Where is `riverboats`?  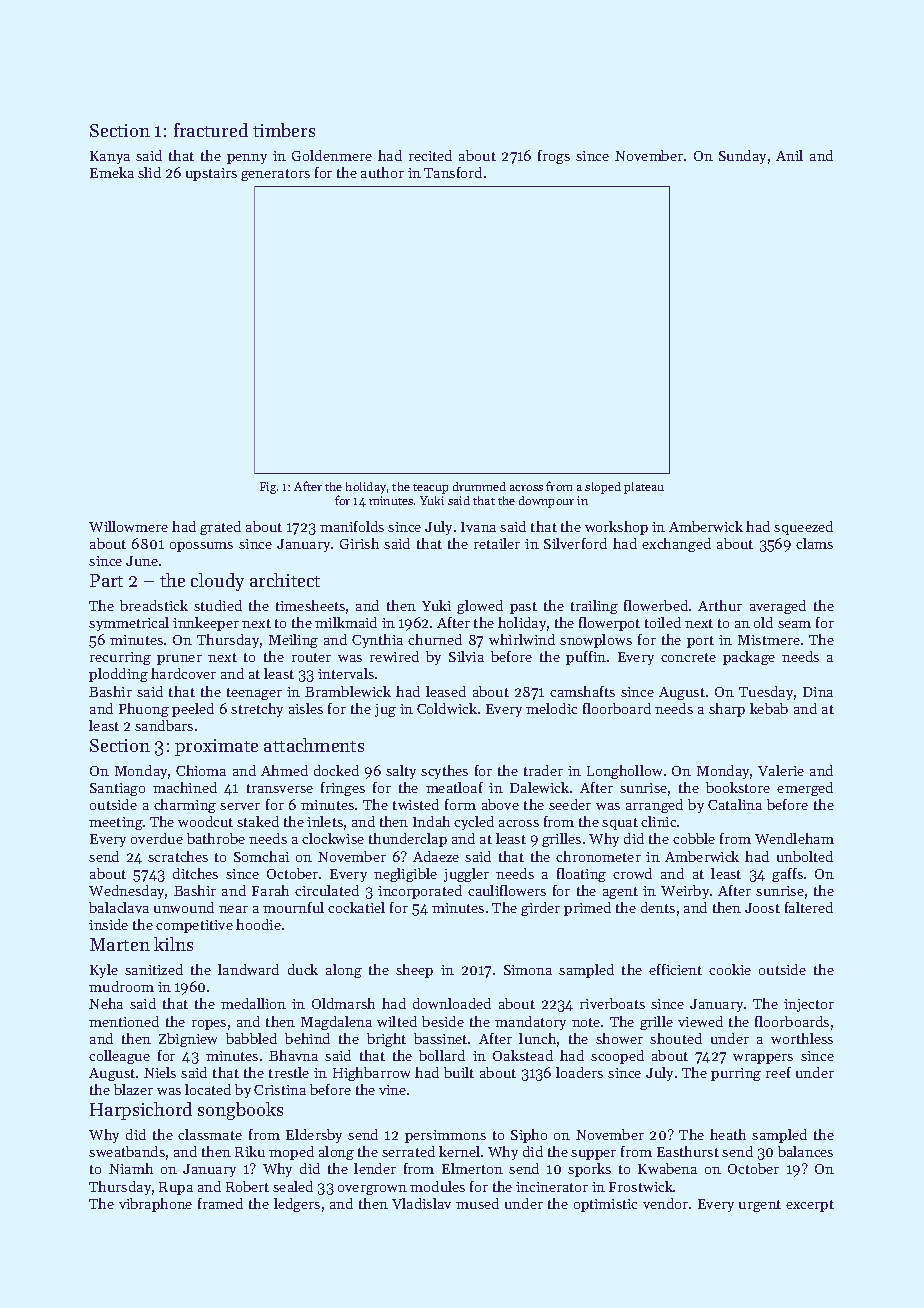 riverboats is located at coordinates (612, 1003).
